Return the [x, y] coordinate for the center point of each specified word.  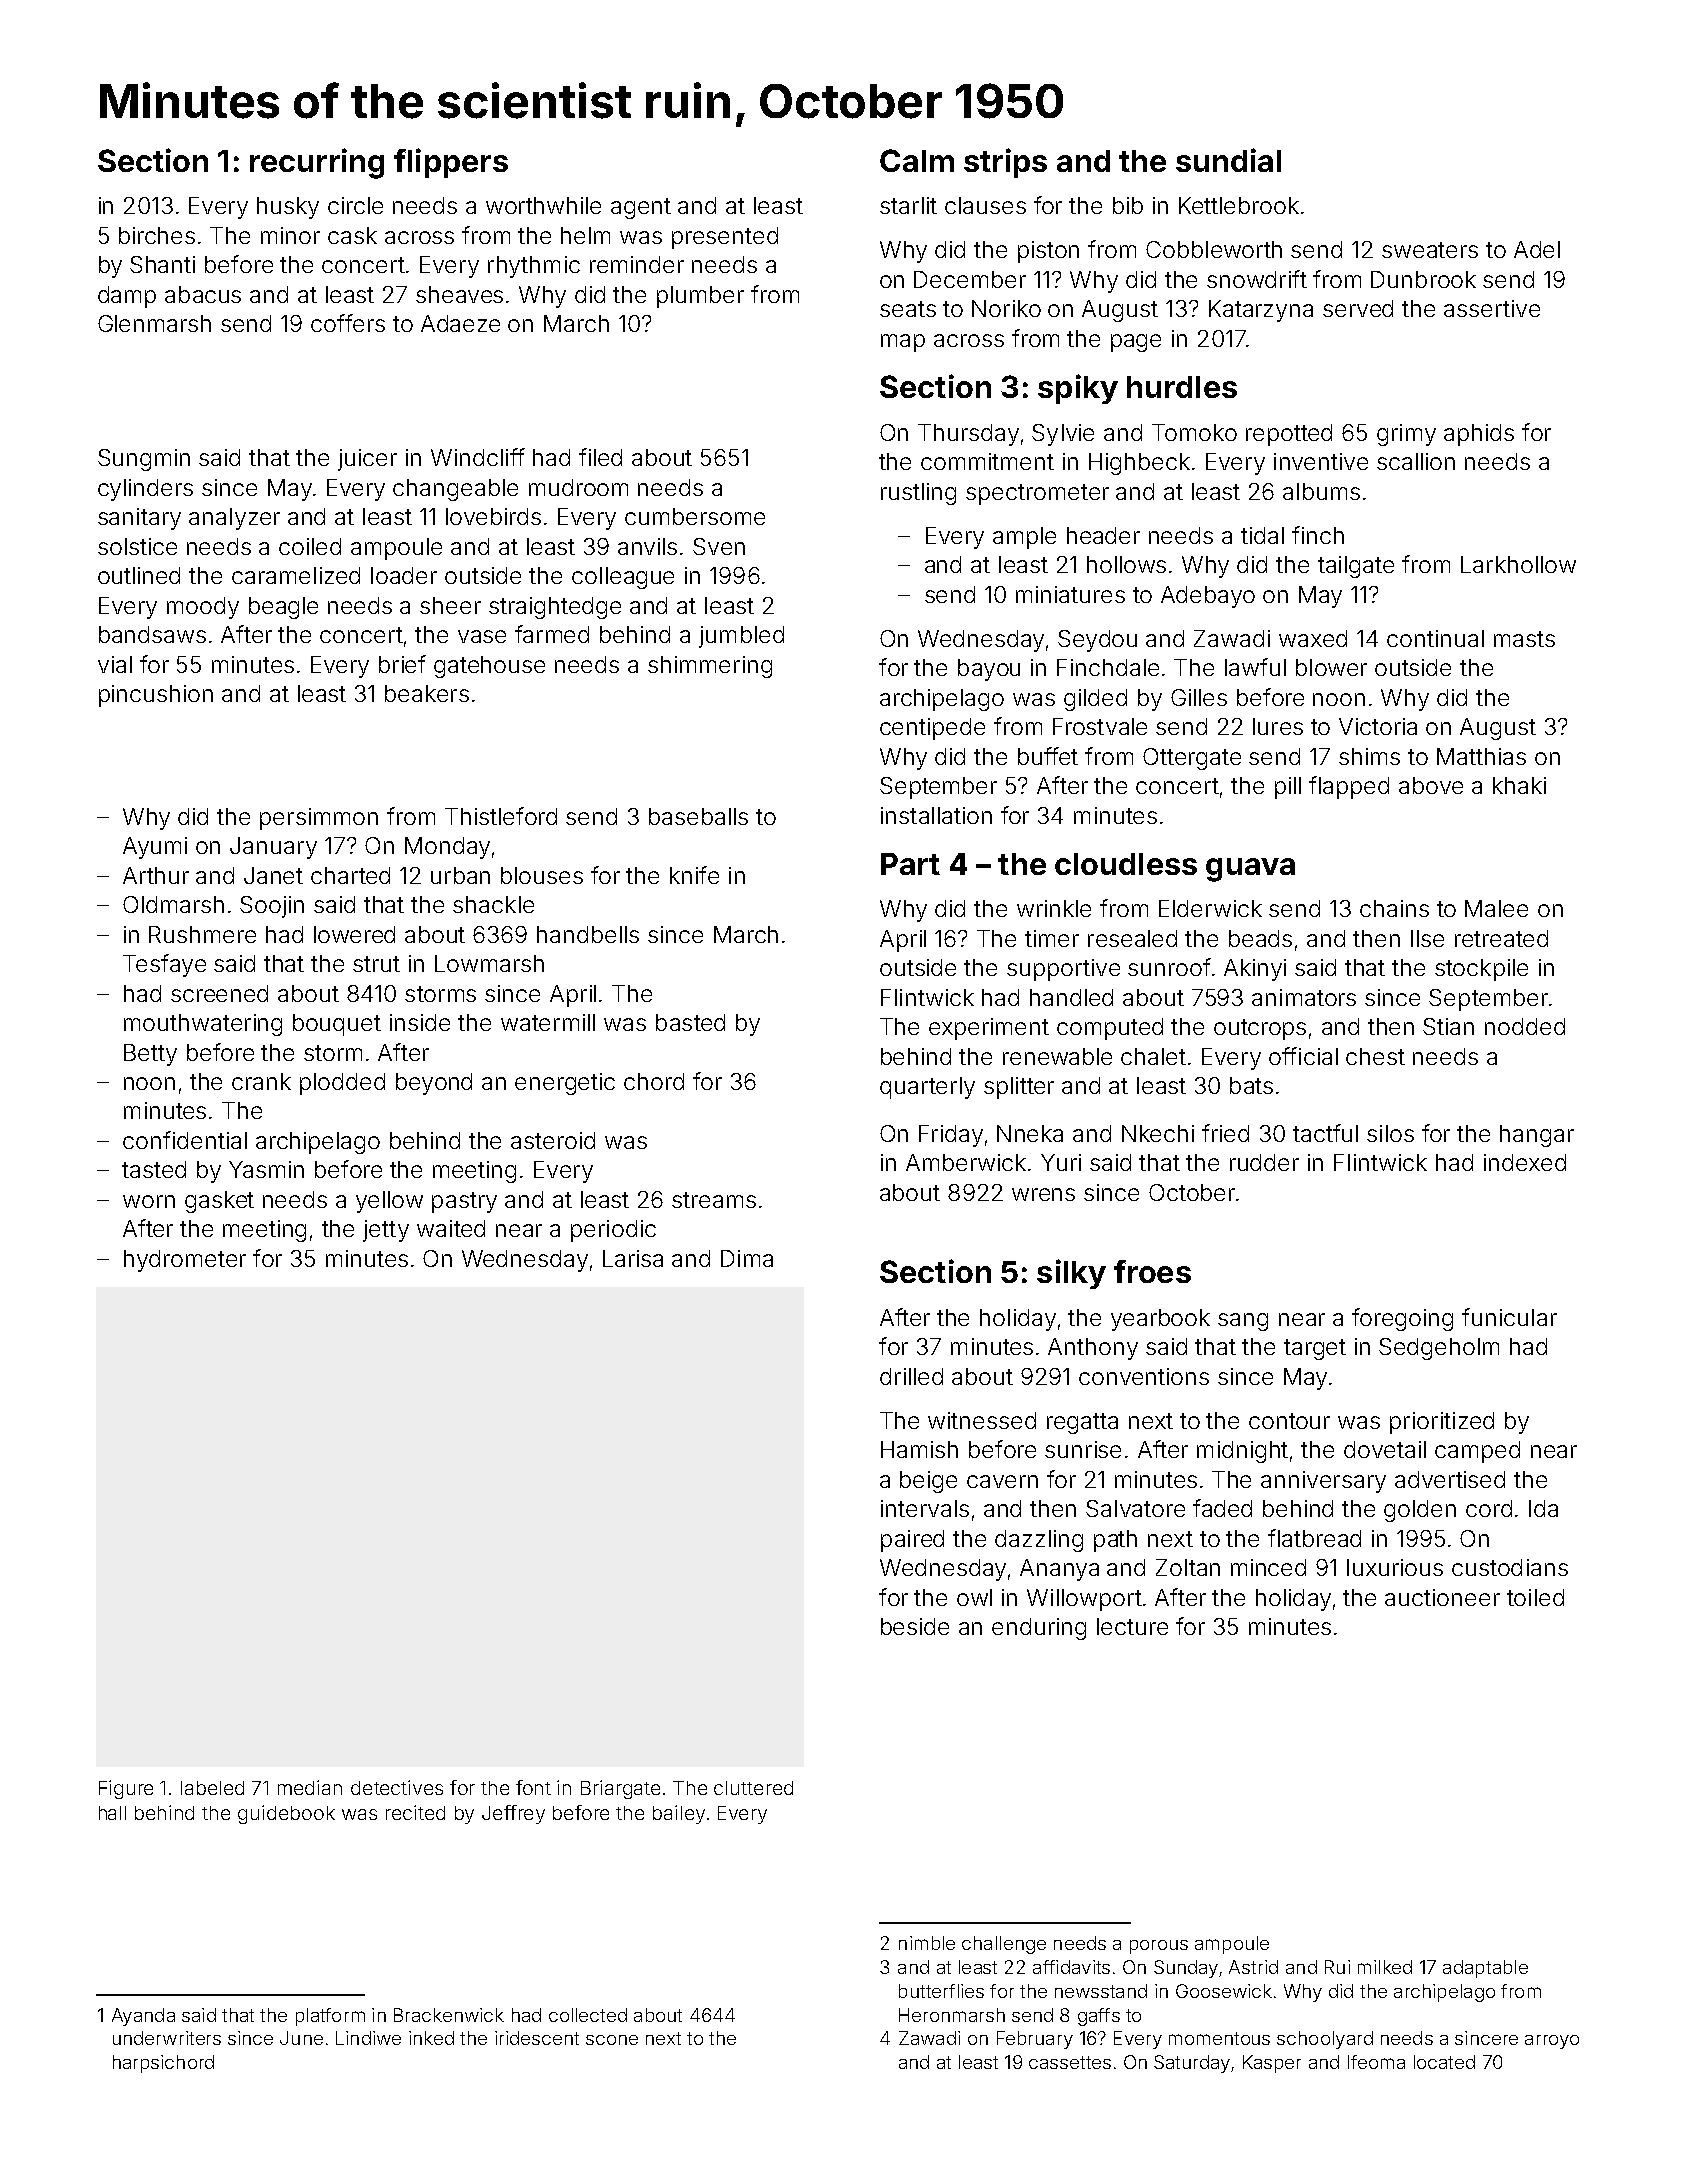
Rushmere [202, 934]
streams [714, 1200]
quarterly [927, 1088]
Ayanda [143, 2017]
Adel [1537, 249]
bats [1251, 1085]
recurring [317, 163]
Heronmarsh [952, 2015]
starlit [908, 205]
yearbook [1160, 1320]
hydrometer [185, 1261]
